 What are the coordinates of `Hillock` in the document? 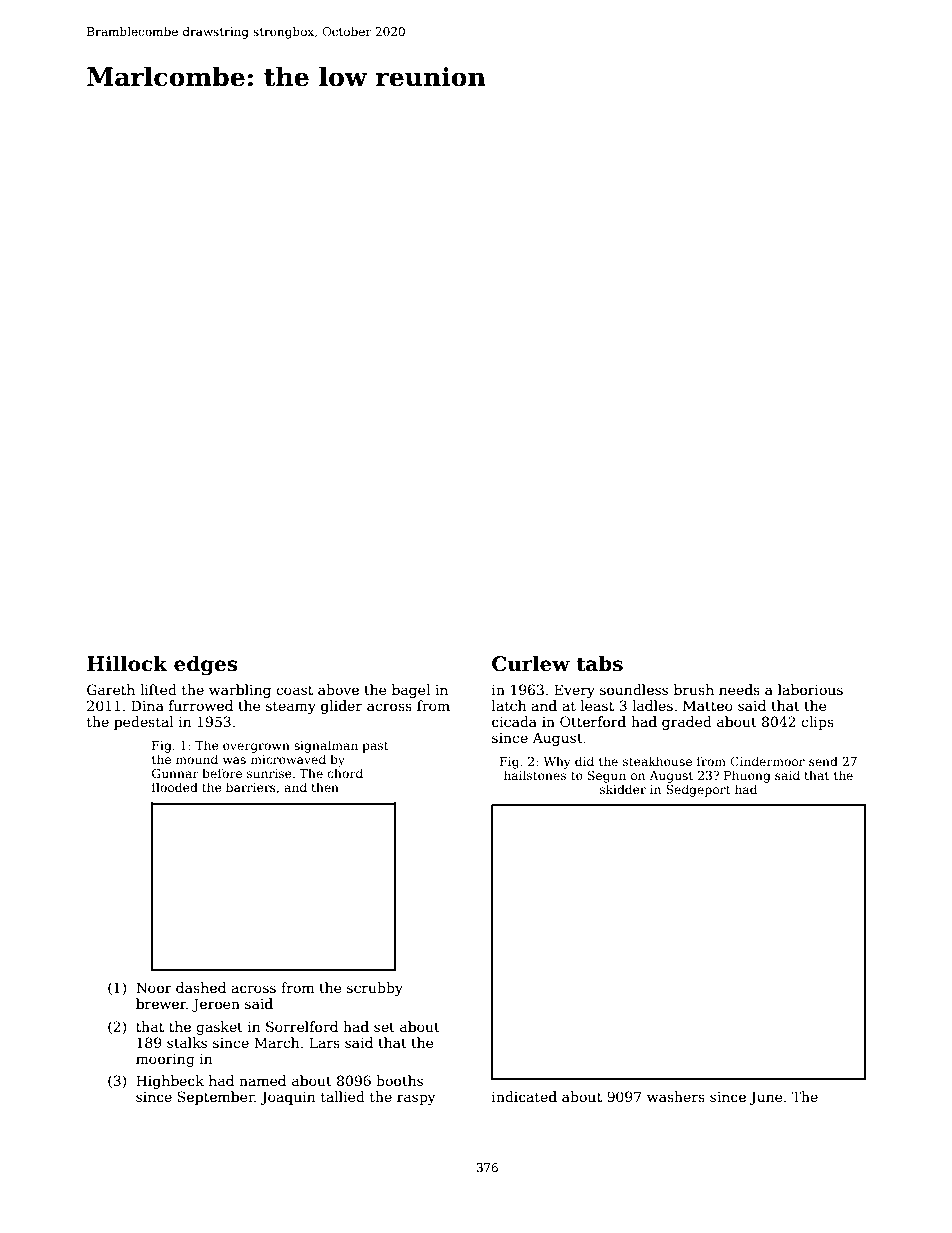 It's located at (127, 663).
